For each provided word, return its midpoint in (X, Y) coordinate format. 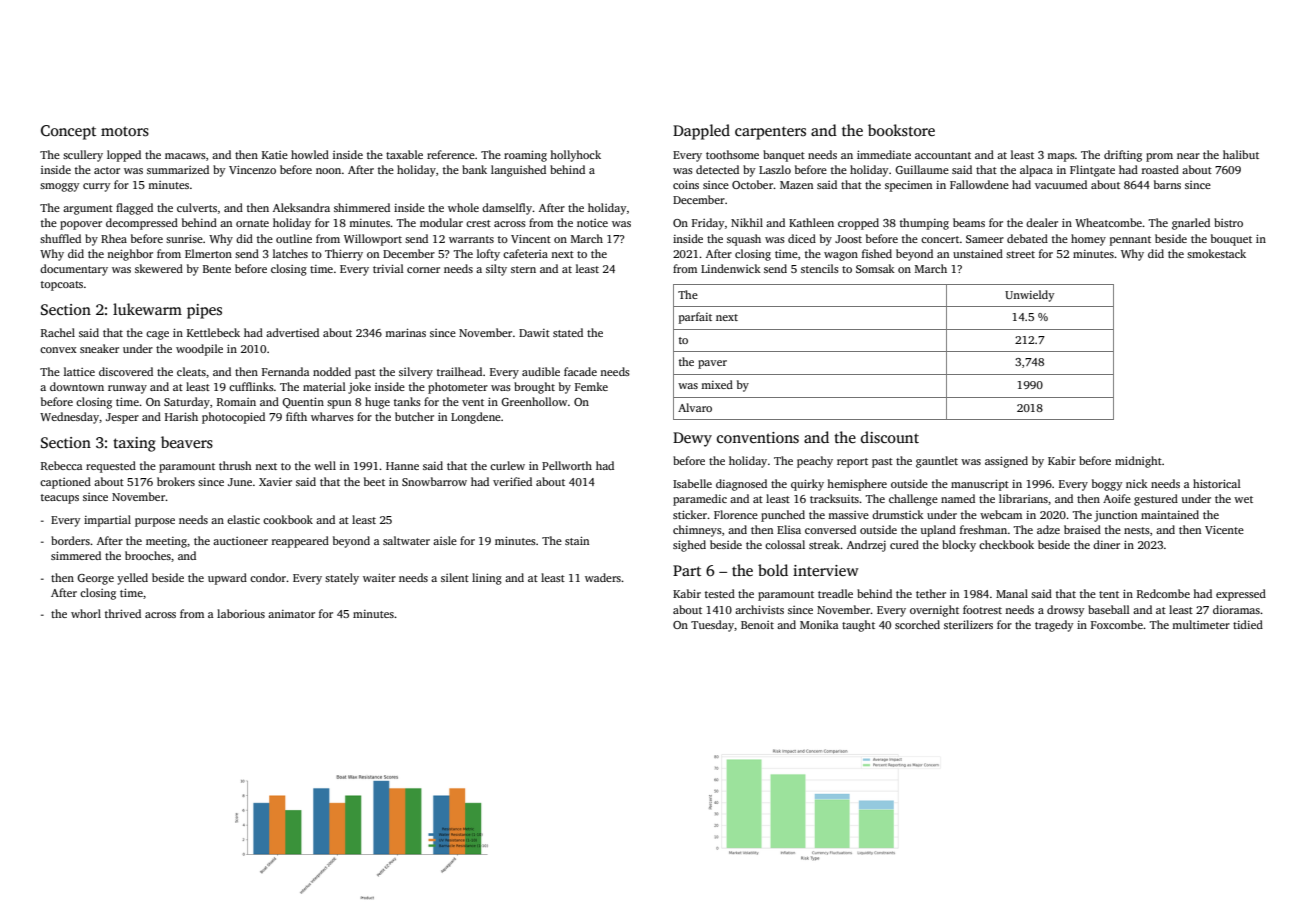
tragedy (1054, 626)
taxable (404, 154)
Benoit (757, 625)
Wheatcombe (1108, 222)
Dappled (701, 132)
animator (291, 614)
